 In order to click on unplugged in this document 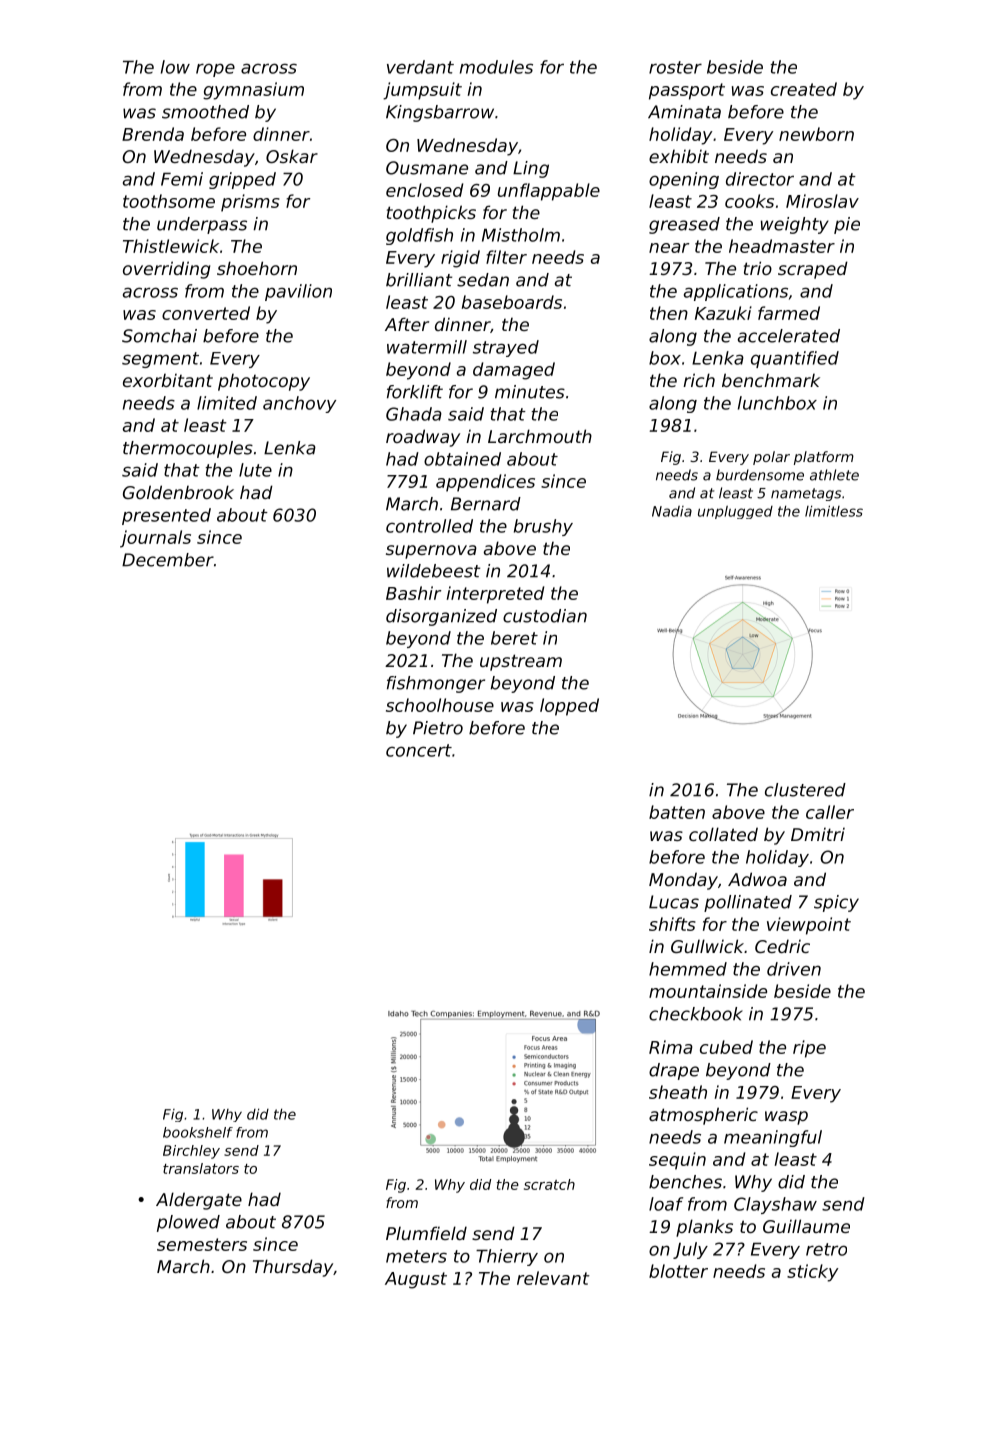, I will do `click(735, 512)`.
